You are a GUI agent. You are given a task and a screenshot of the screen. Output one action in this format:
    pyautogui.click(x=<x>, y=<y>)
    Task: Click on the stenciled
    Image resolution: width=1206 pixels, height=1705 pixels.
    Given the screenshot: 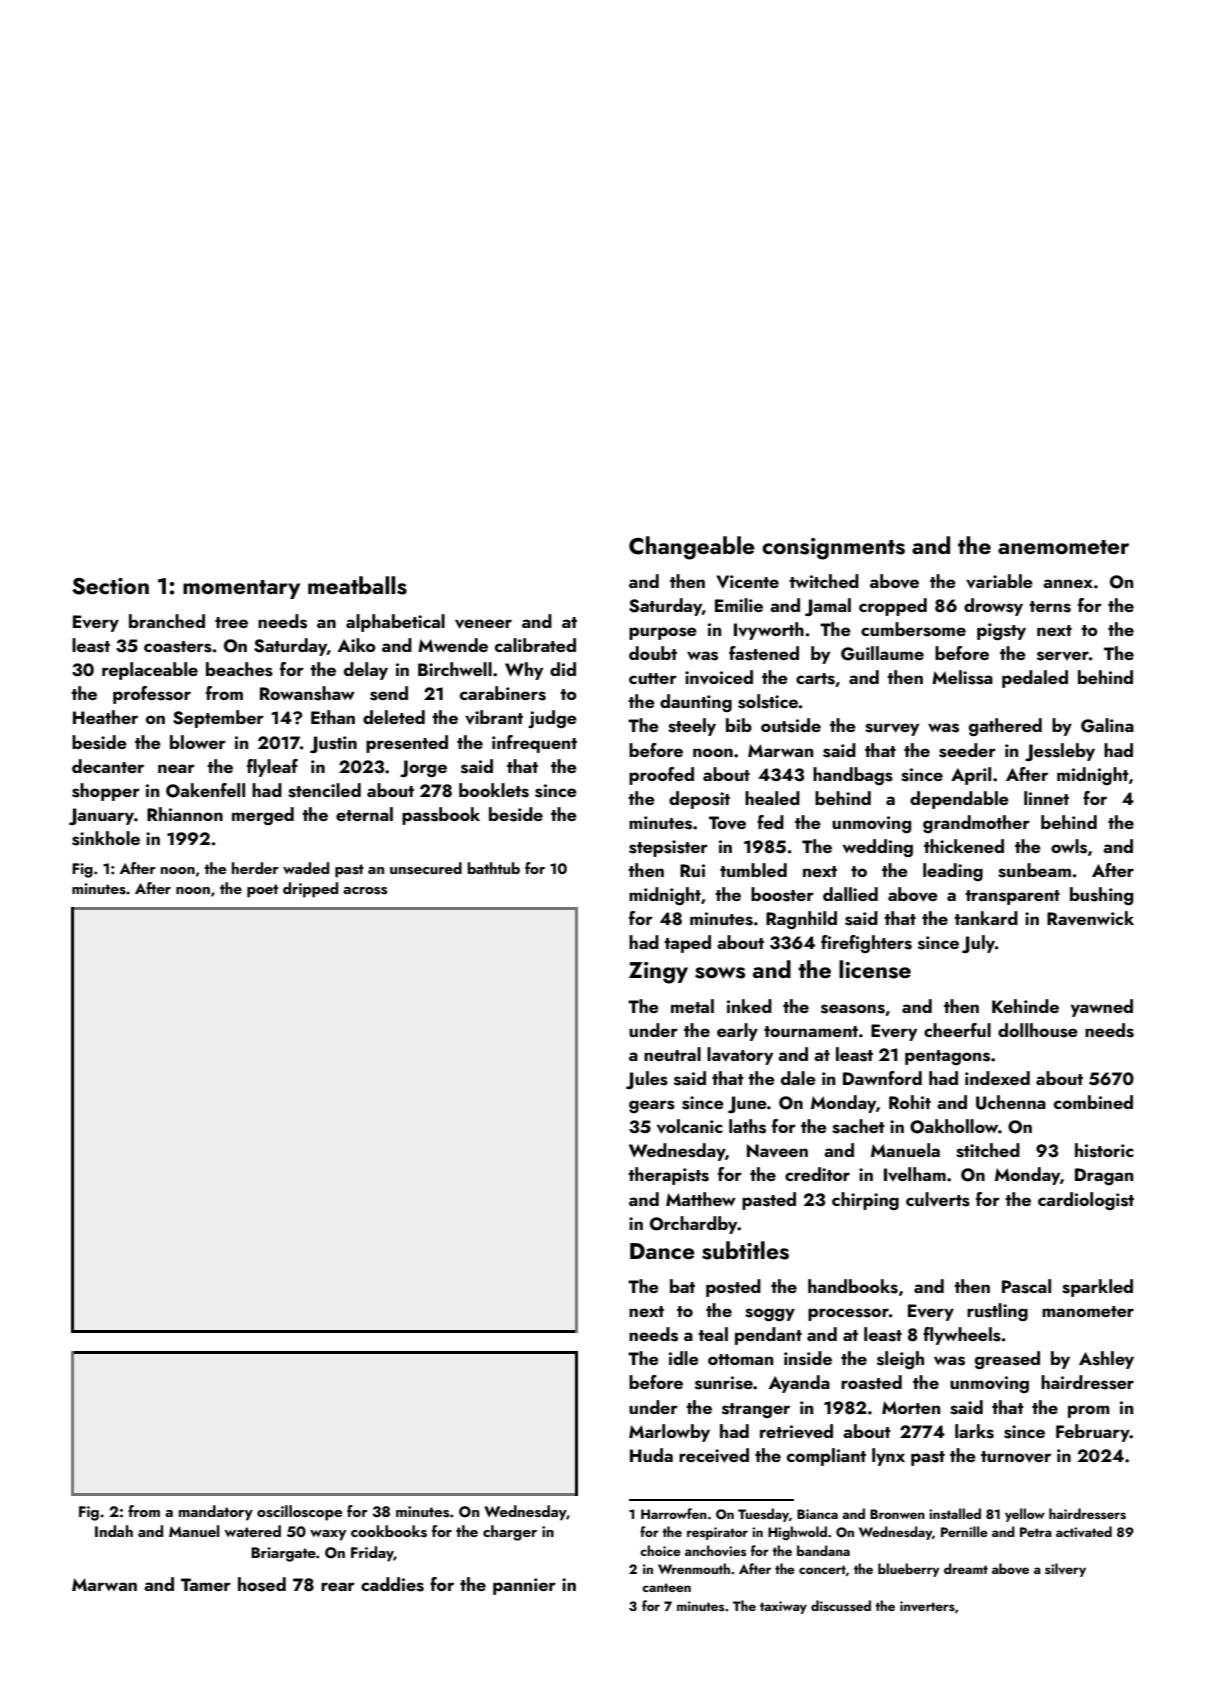 What is the action you would take?
    pyautogui.click(x=324, y=790)
